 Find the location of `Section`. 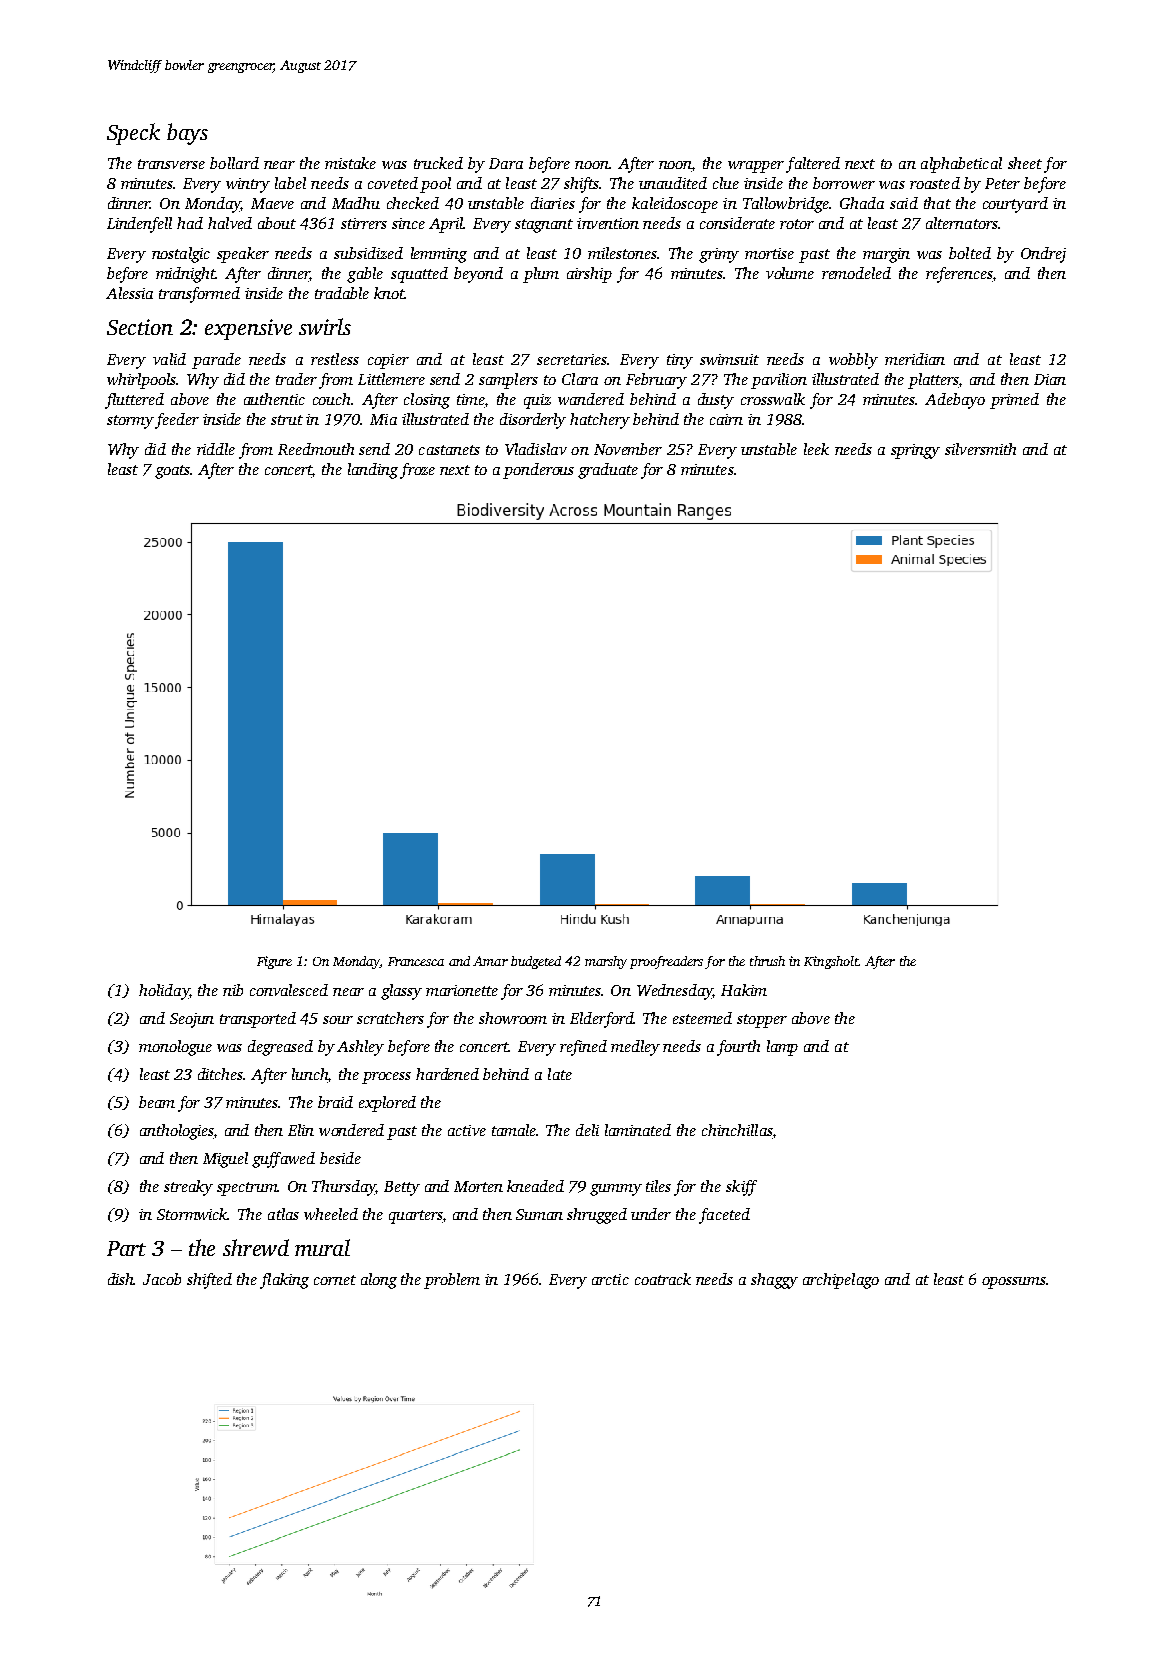

Section is located at coordinates (140, 327).
